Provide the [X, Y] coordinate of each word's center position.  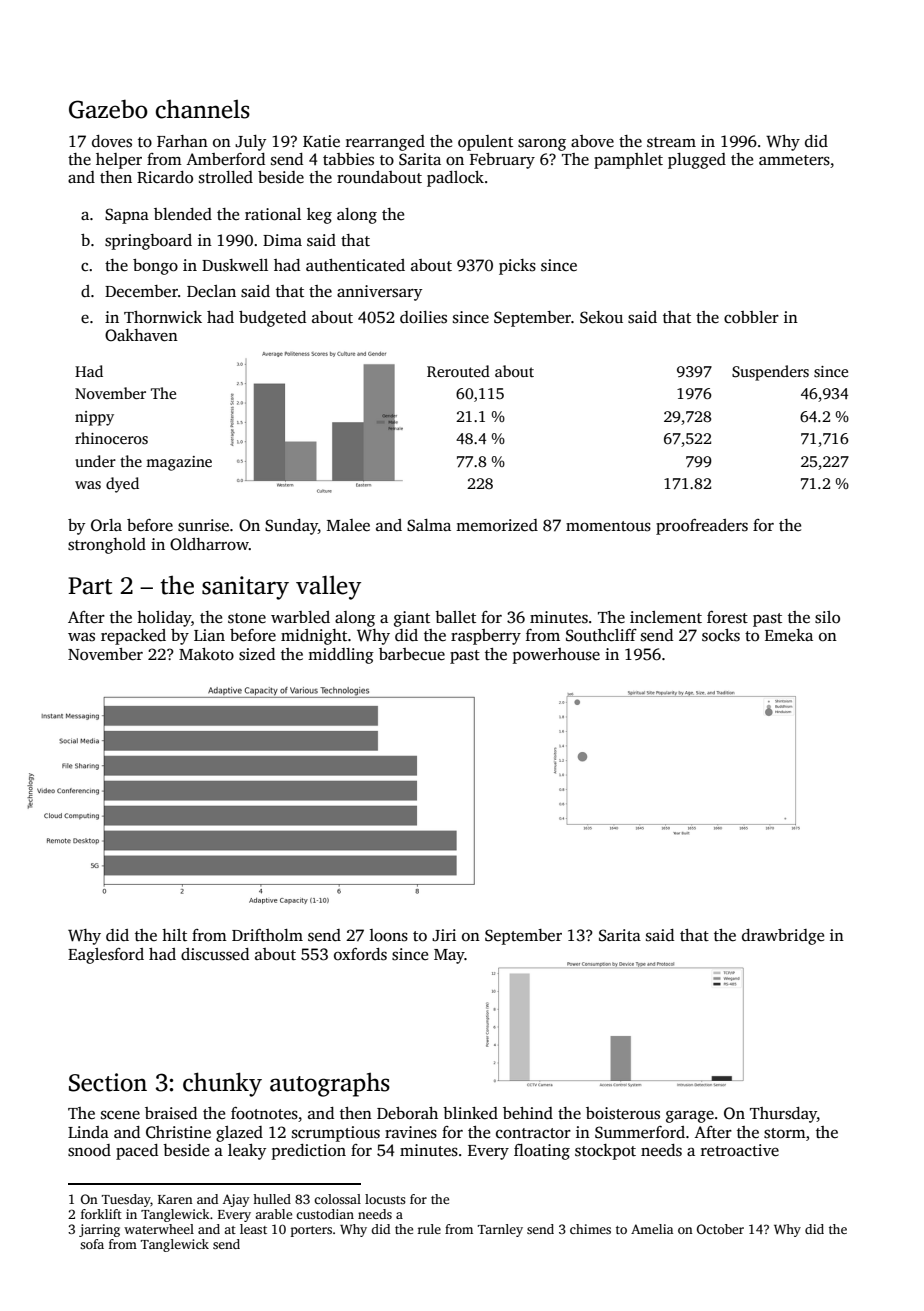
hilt [174, 935]
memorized [497, 525]
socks [721, 635]
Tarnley [500, 1230]
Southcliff [601, 635]
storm [785, 1133]
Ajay [236, 1200]
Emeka [789, 635]
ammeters [794, 160]
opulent [485, 143]
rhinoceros [111, 438]
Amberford [226, 159]
